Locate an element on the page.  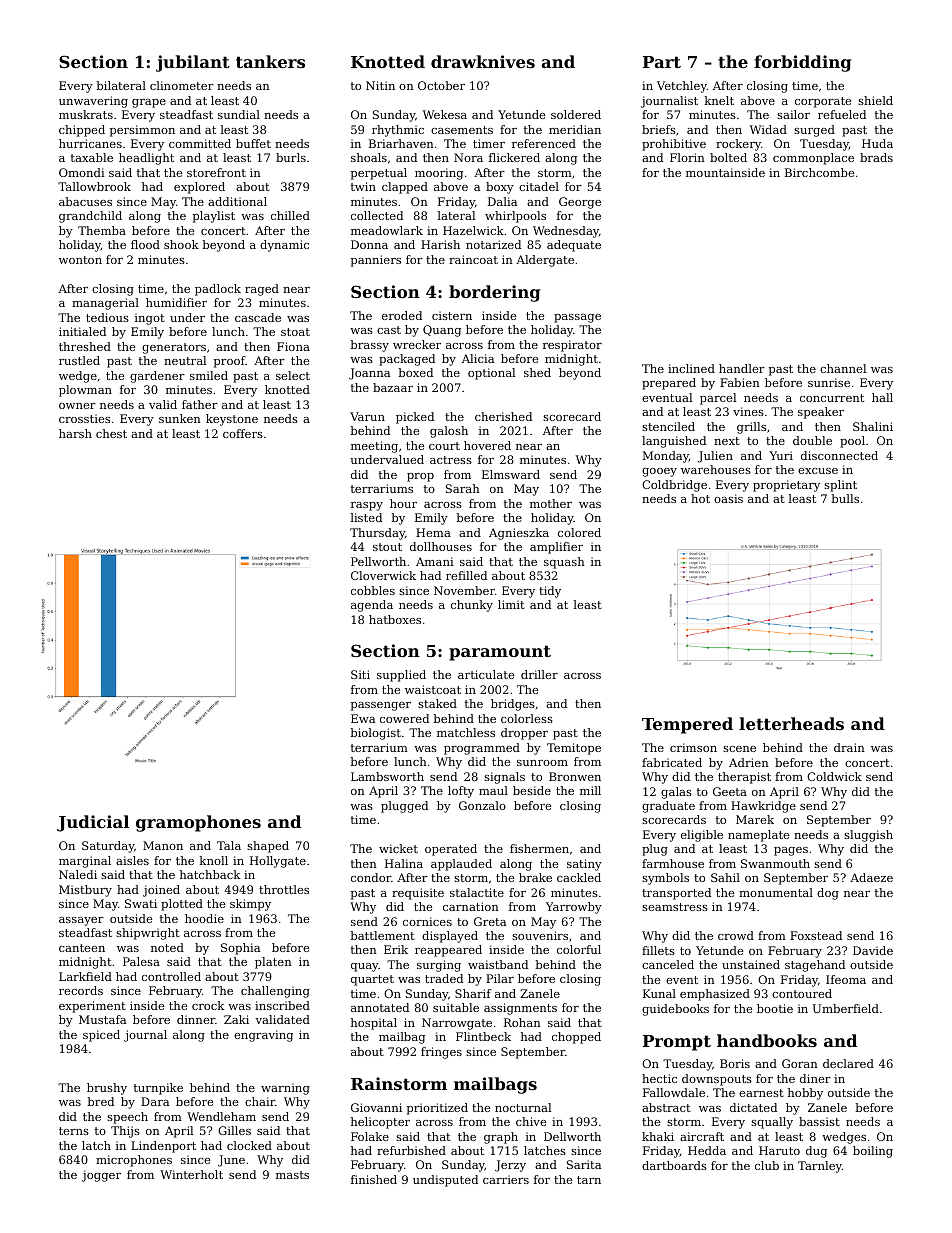
shield is located at coordinates (875, 100).
